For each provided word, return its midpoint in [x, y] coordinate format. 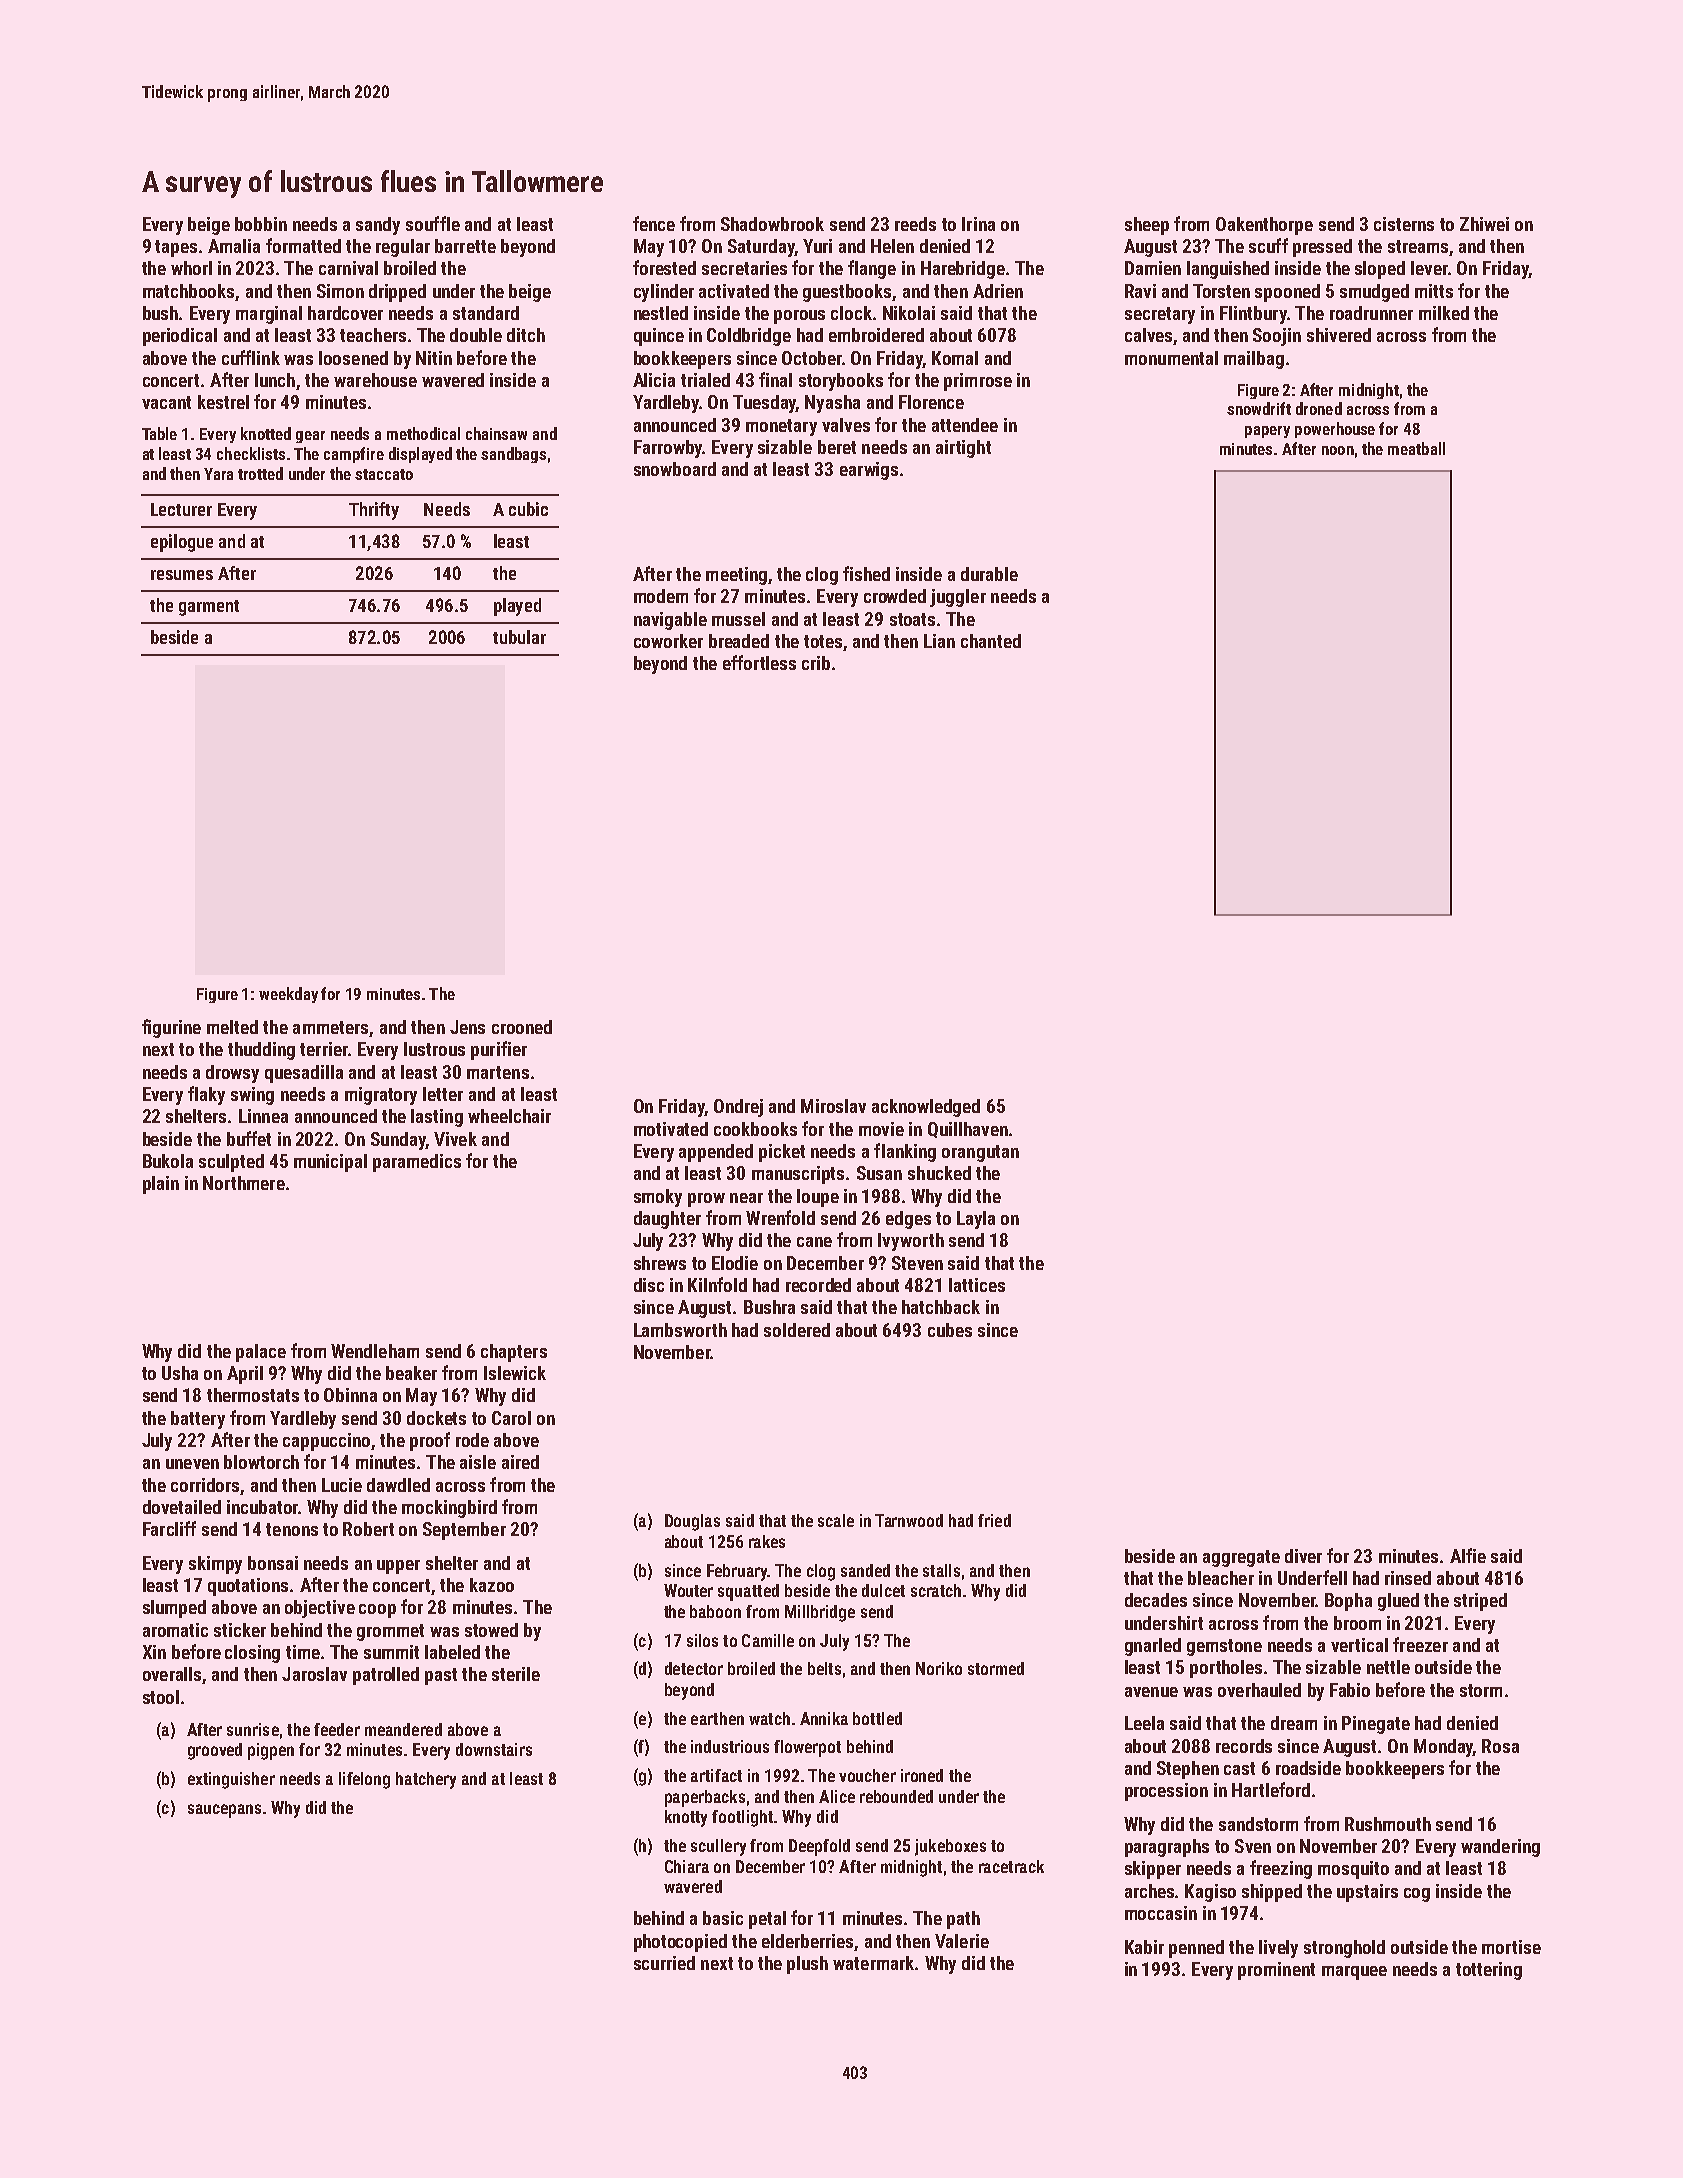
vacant [166, 402]
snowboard [675, 469]
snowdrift [1259, 408]
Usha [180, 1373]
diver [1303, 1556]
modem [661, 596]
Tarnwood [909, 1520]
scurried [664, 1963]
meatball [1416, 448]
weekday [288, 995]
